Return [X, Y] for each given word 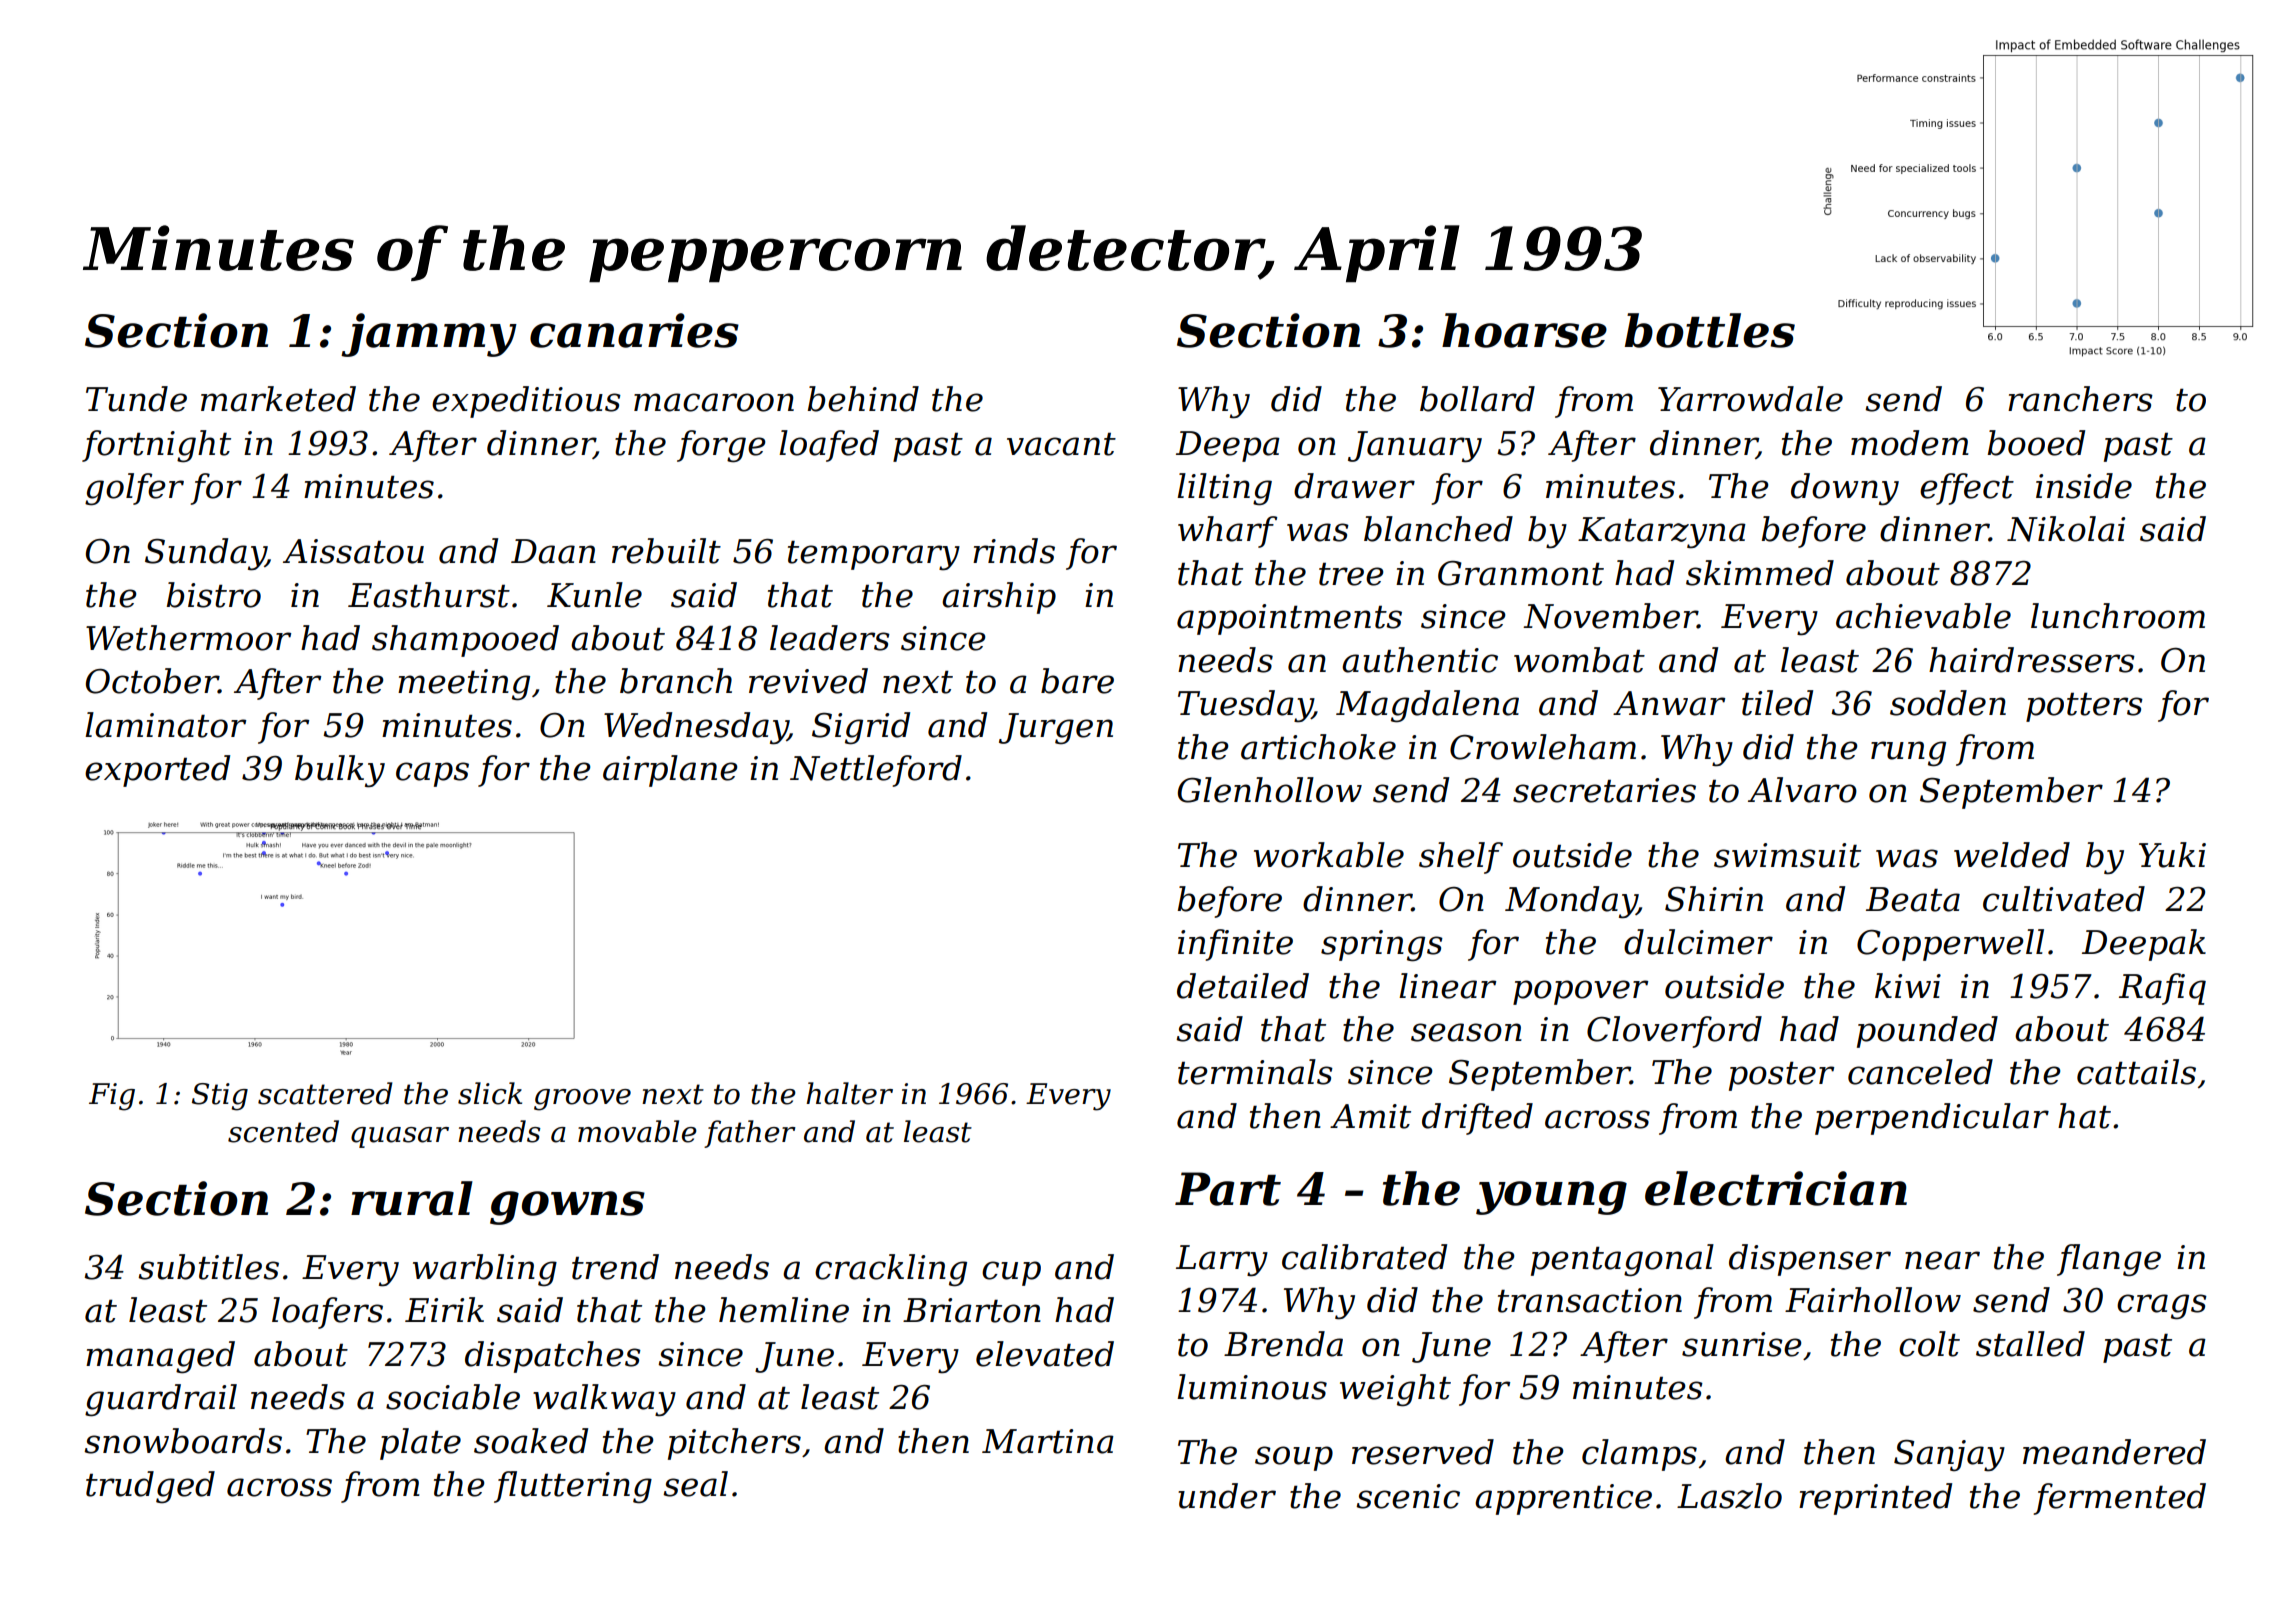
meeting [464, 685]
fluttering [573, 1487]
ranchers [2080, 399]
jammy [429, 335]
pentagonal [1622, 1260]
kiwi [1908, 985]
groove [582, 1100]
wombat [1579, 660]
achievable [1923, 616]
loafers [327, 1313]
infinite [1235, 945]
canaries [634, 330]
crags [2162, 1307]
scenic [1408, 1496]
